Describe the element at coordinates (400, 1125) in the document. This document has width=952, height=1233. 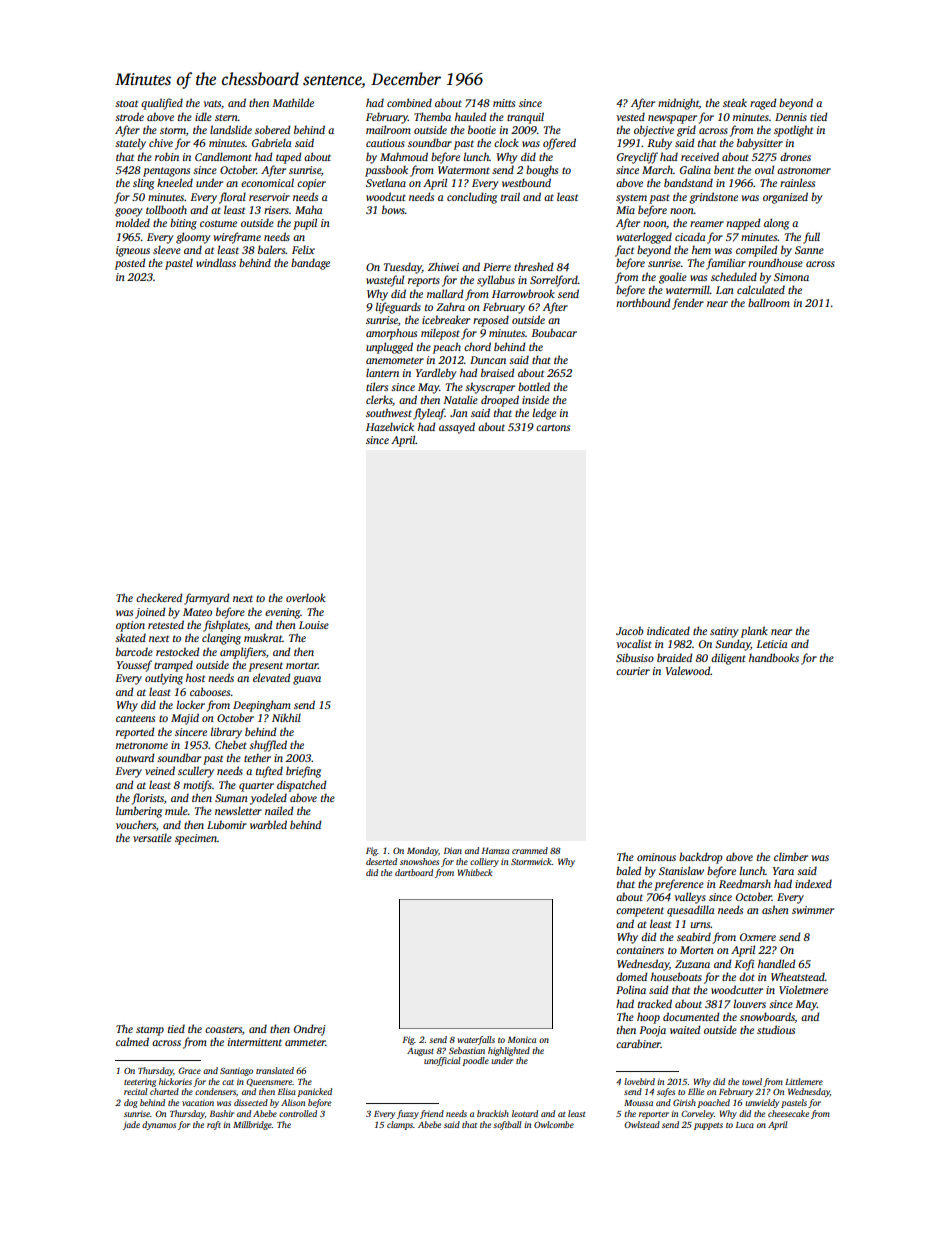
I see `clamps` at that location.
